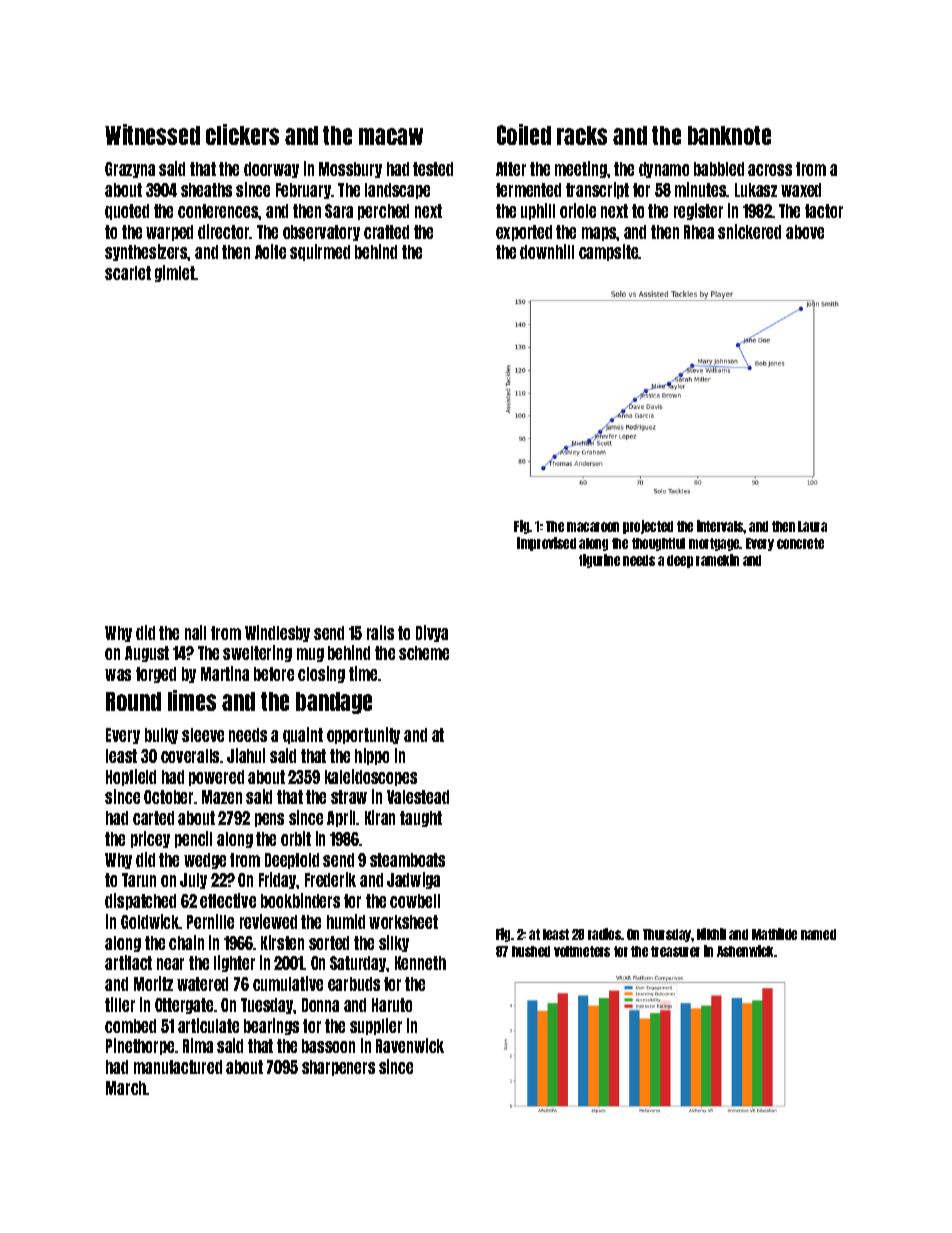 The width and height of the screenshot is (952, 1233). What do you see at coordinates (717, 560) in the screenshot?
I see `ramekin` at bounding box center [717, 560].
